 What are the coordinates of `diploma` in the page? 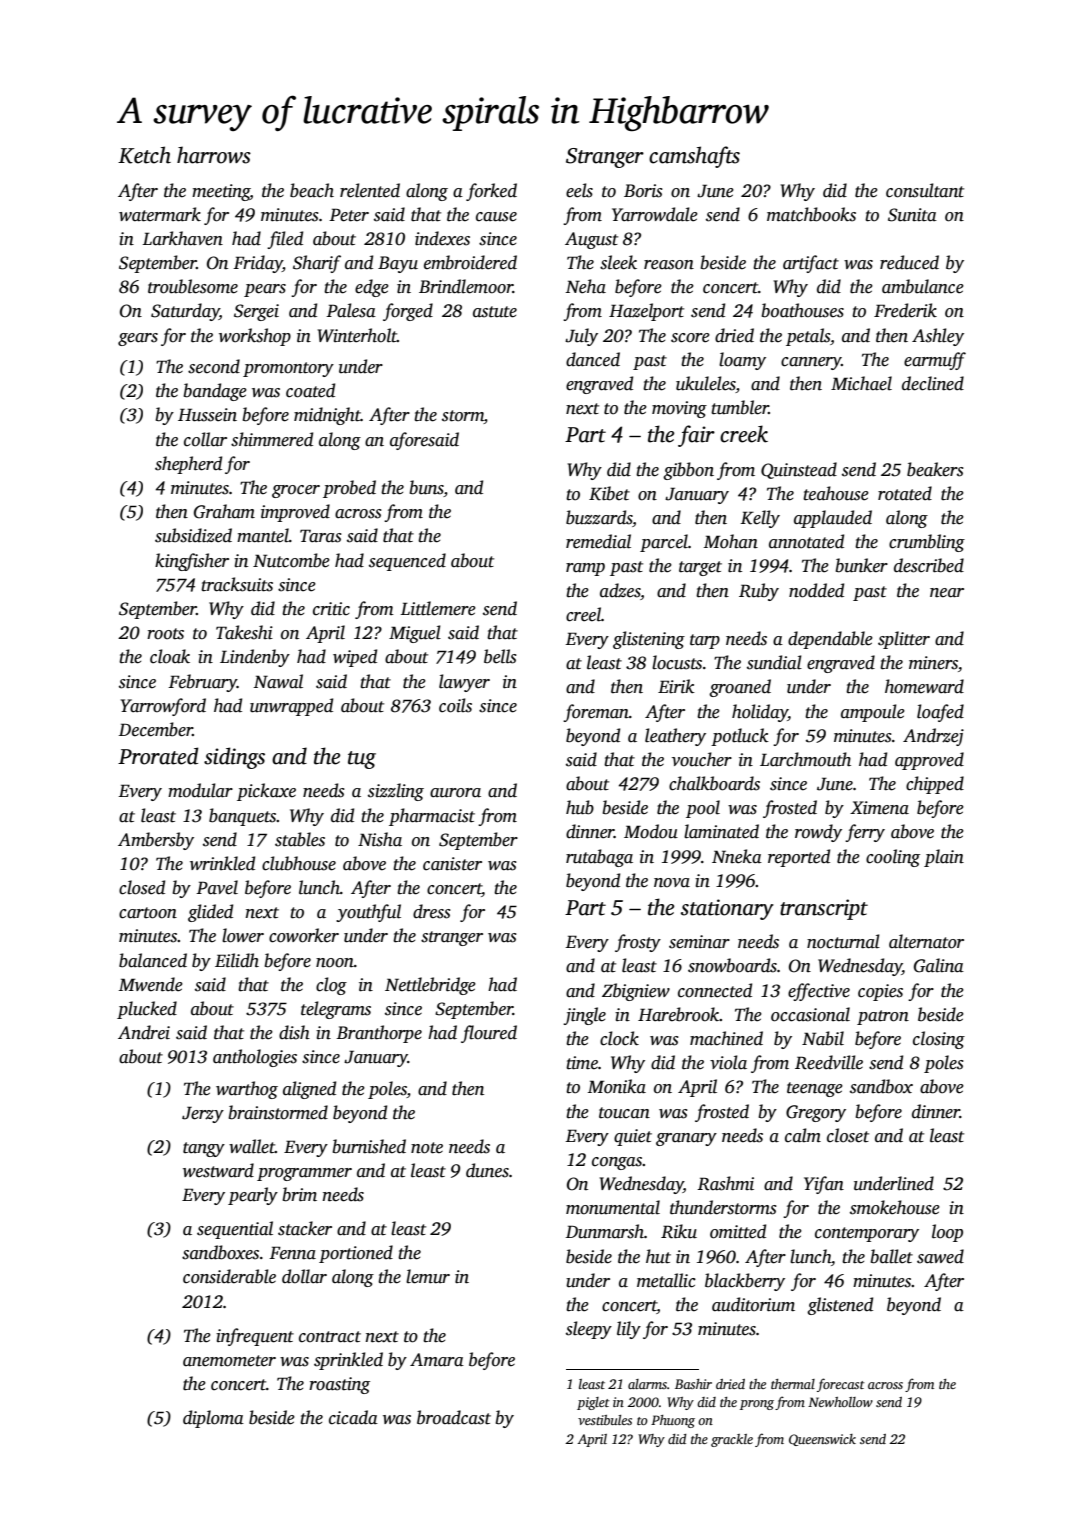 It's located at (213, 1419).
